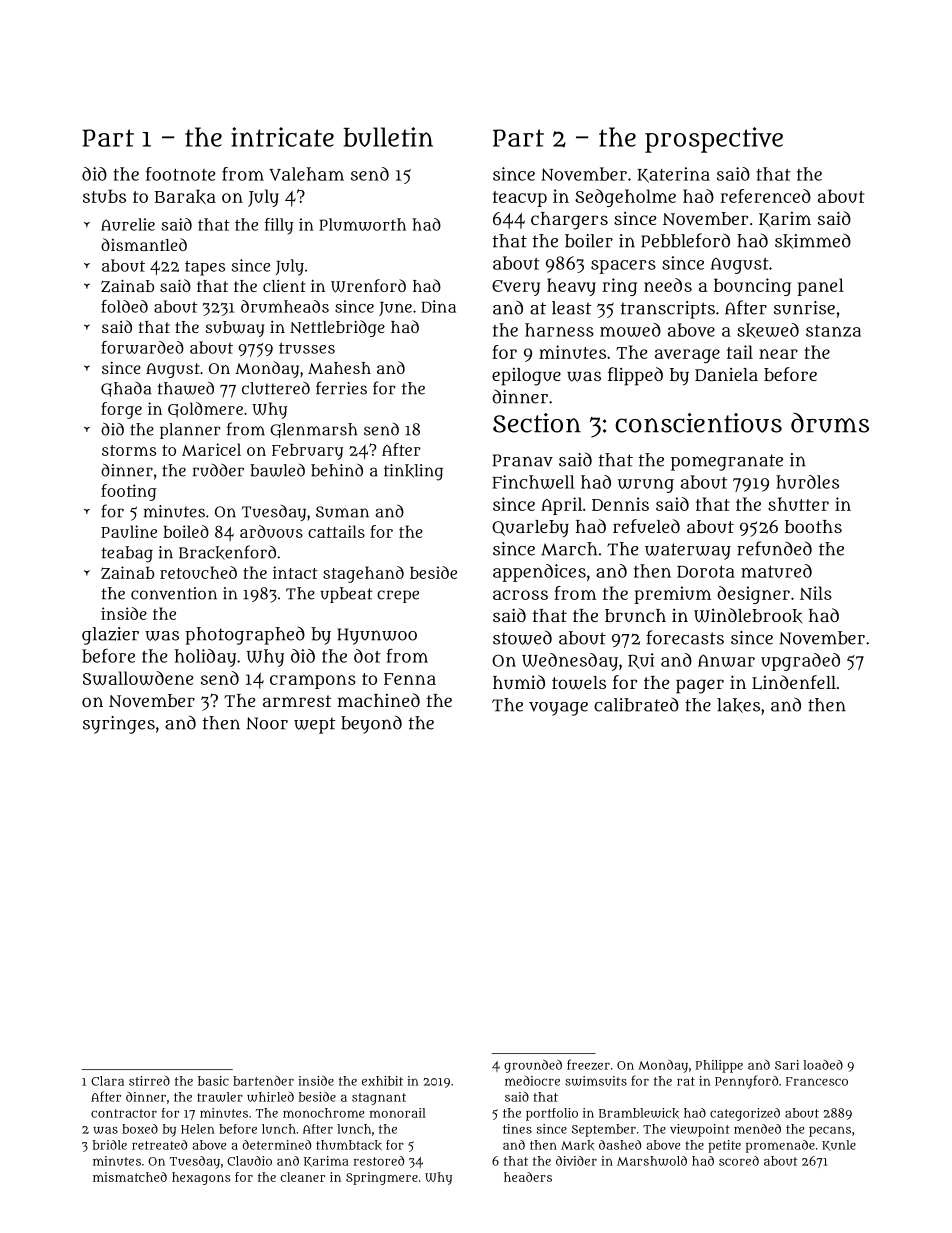  Describe the element at coordinates (129, 531) in the screenshot. I see `Pauline` at that location.
